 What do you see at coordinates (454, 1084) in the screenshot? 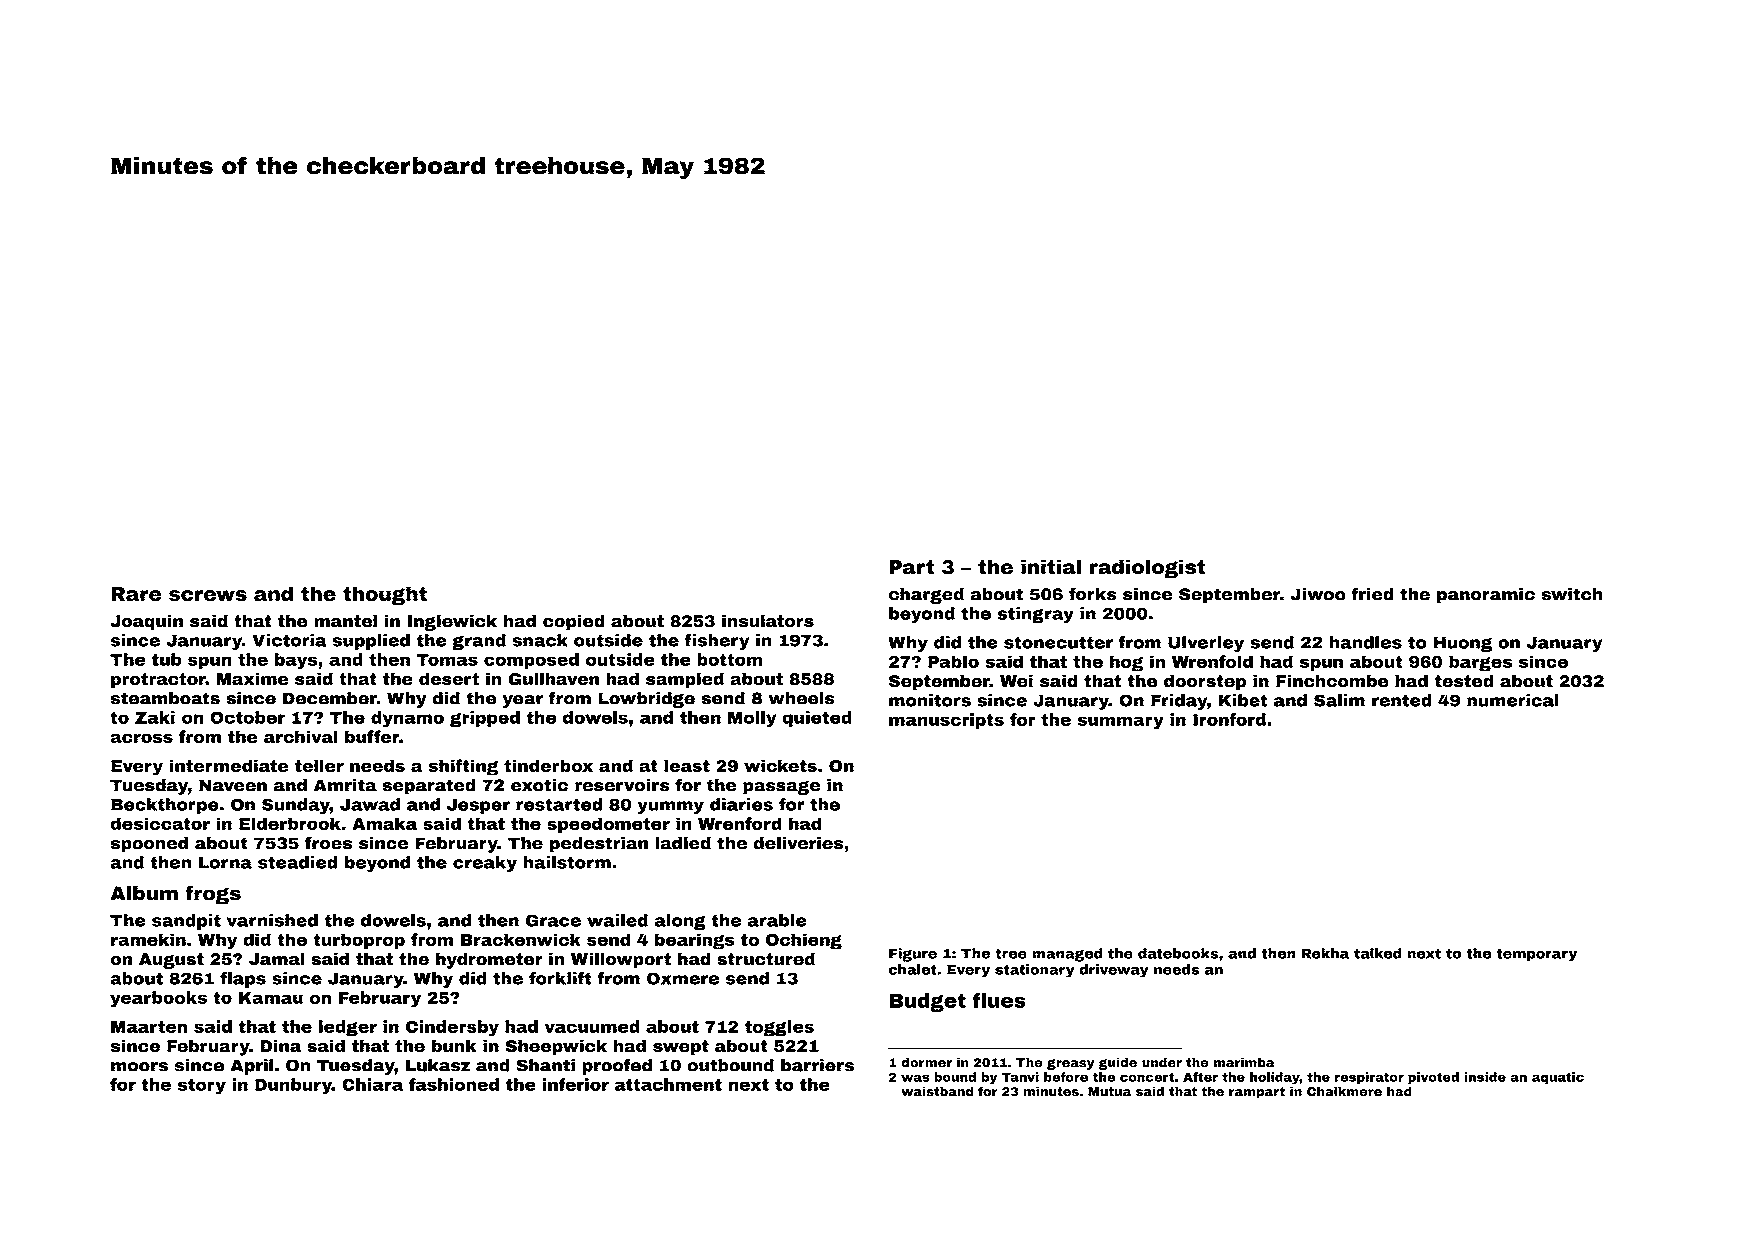
I see `fashioned` at bounding box center [454, 1084].
